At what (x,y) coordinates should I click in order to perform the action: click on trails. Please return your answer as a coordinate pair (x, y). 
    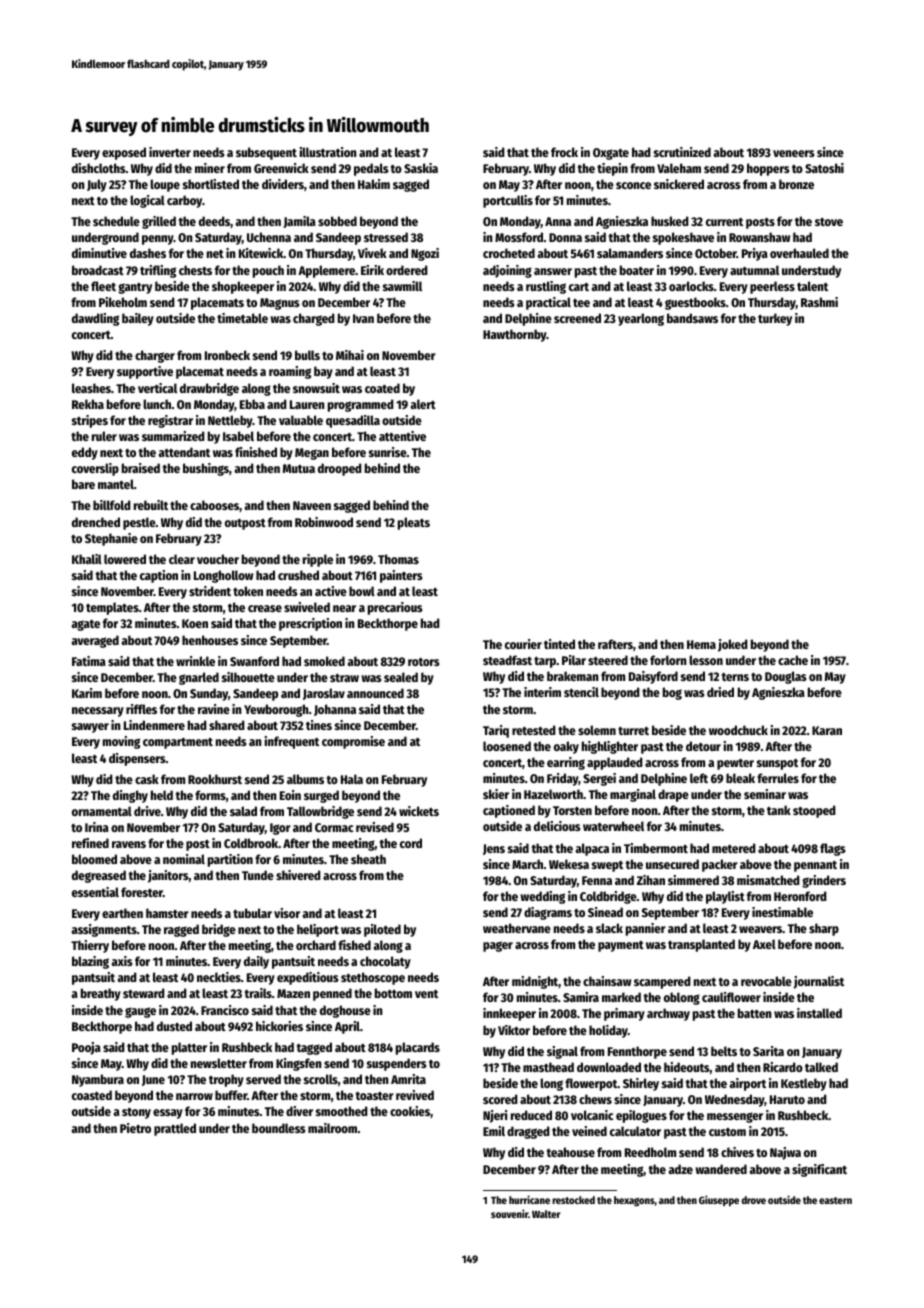
    Looking at the image, I should click on (258, 993).
